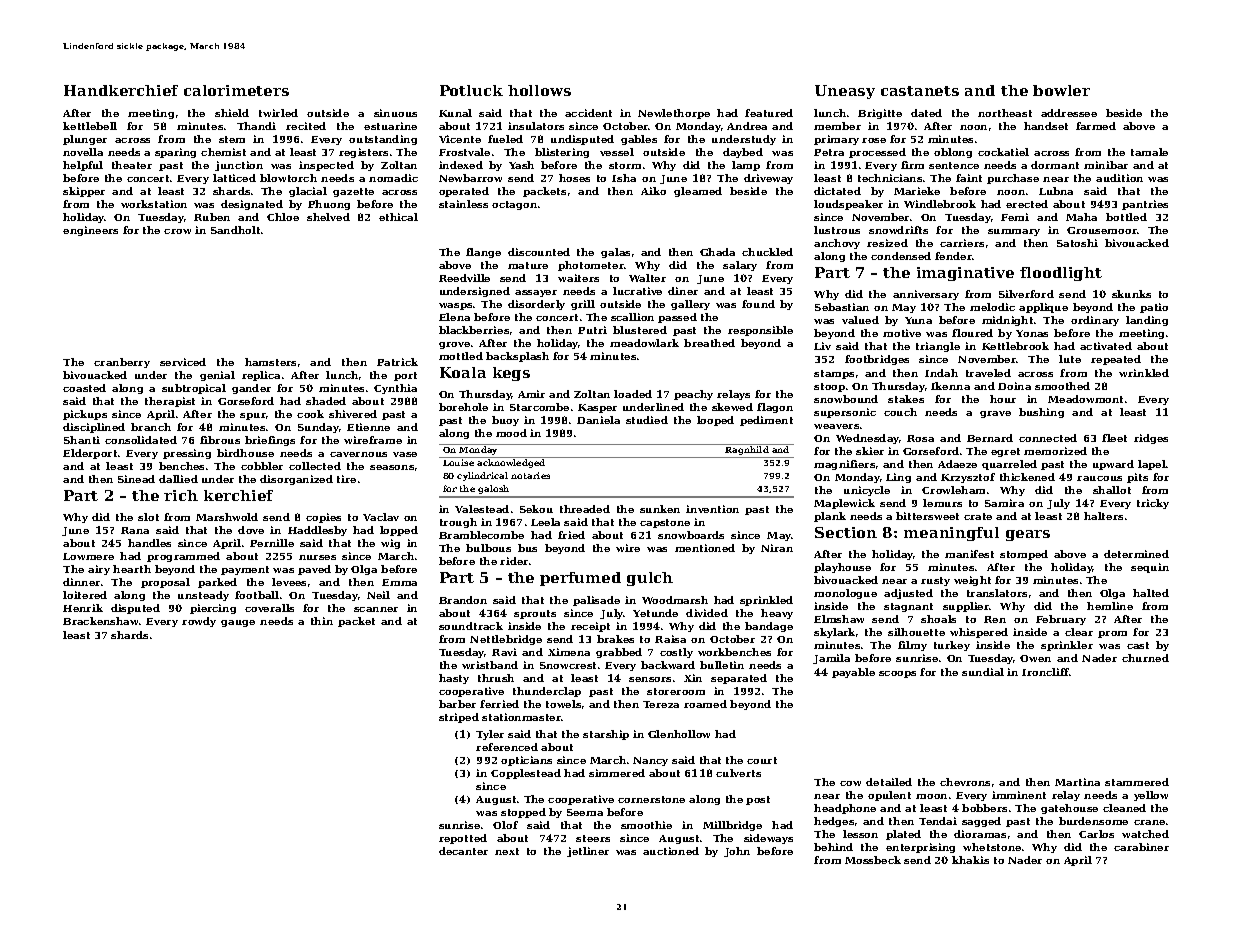 Image resolution: width=1233 pixels, height=952 pixels. What do you see at coordinates (880, 114) in the document?
I see `Brigitte` at bounding box center [880, 114].
